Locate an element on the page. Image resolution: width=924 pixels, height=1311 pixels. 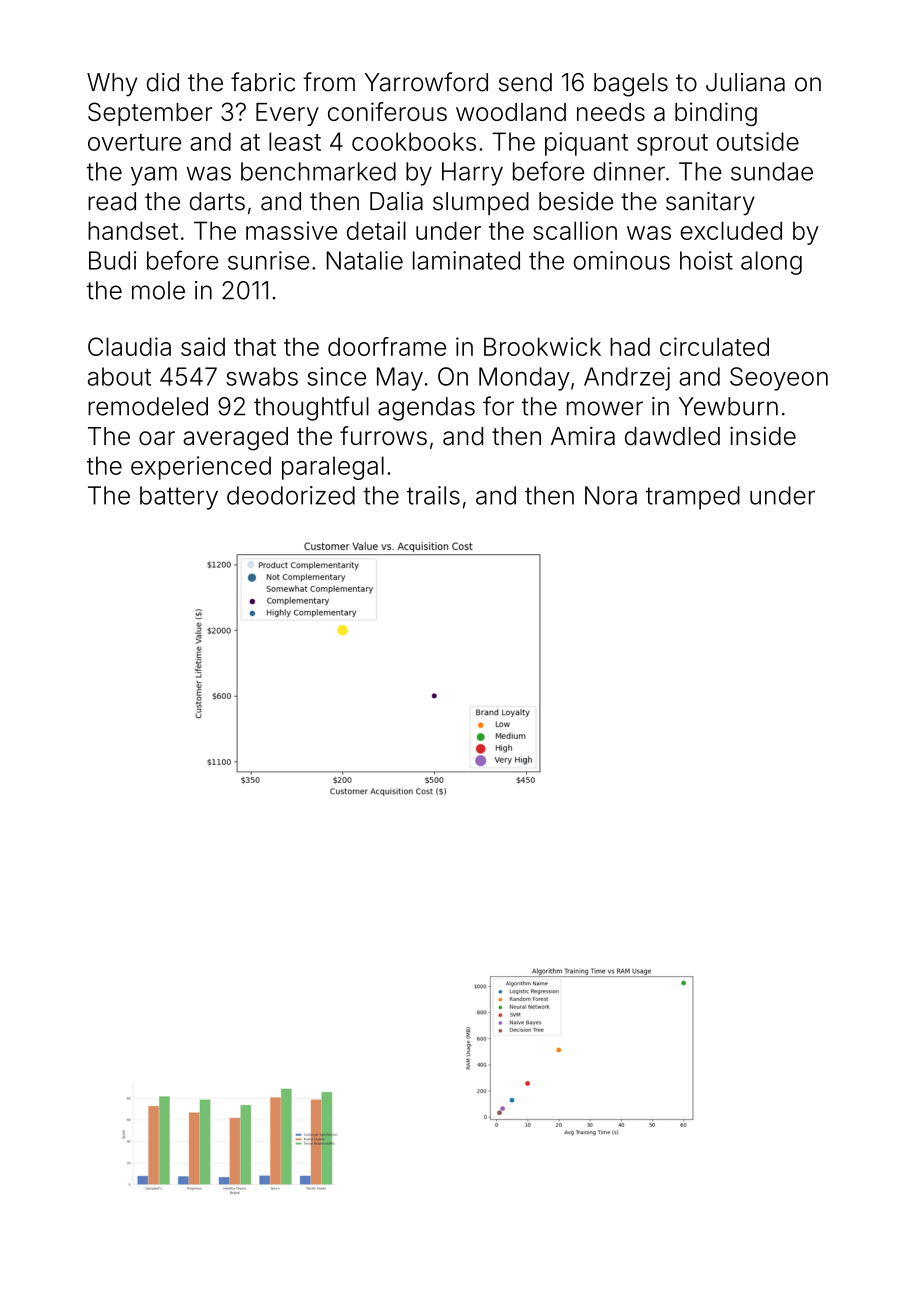
bagels is located at coordinates (631, 85).
